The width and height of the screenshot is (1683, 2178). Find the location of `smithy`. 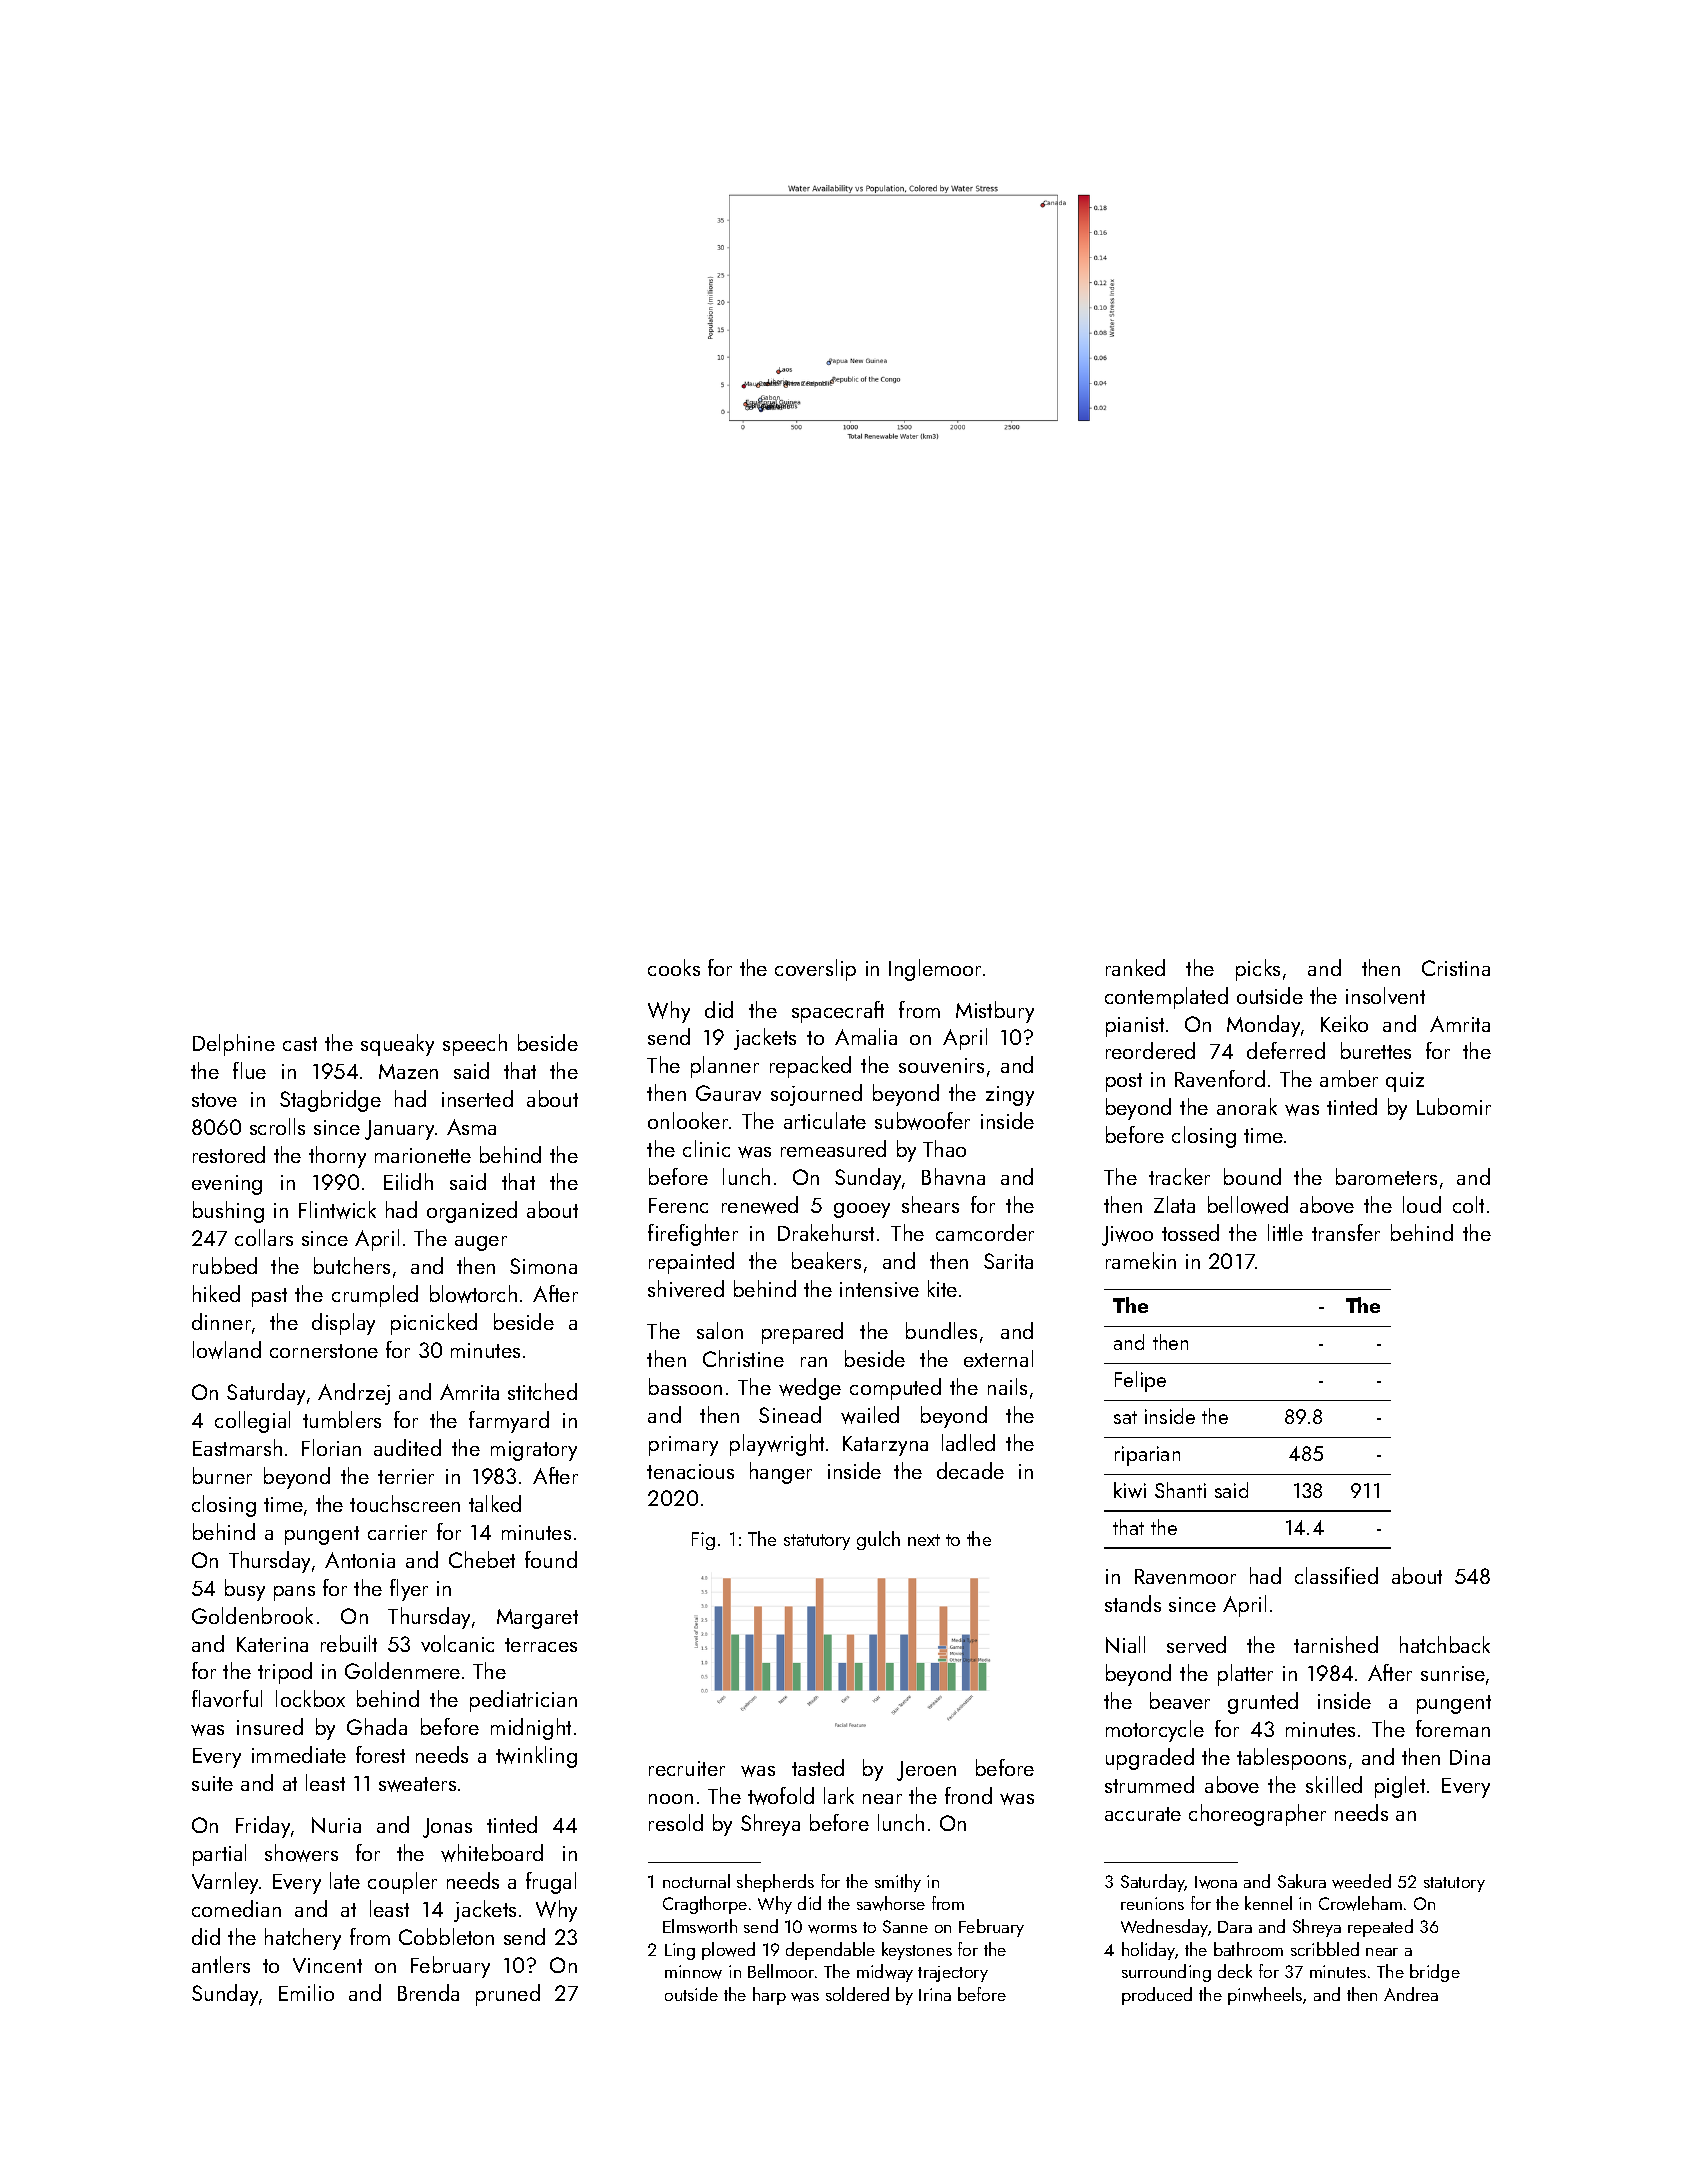

smithy is located at coordinates (898, 1883).
